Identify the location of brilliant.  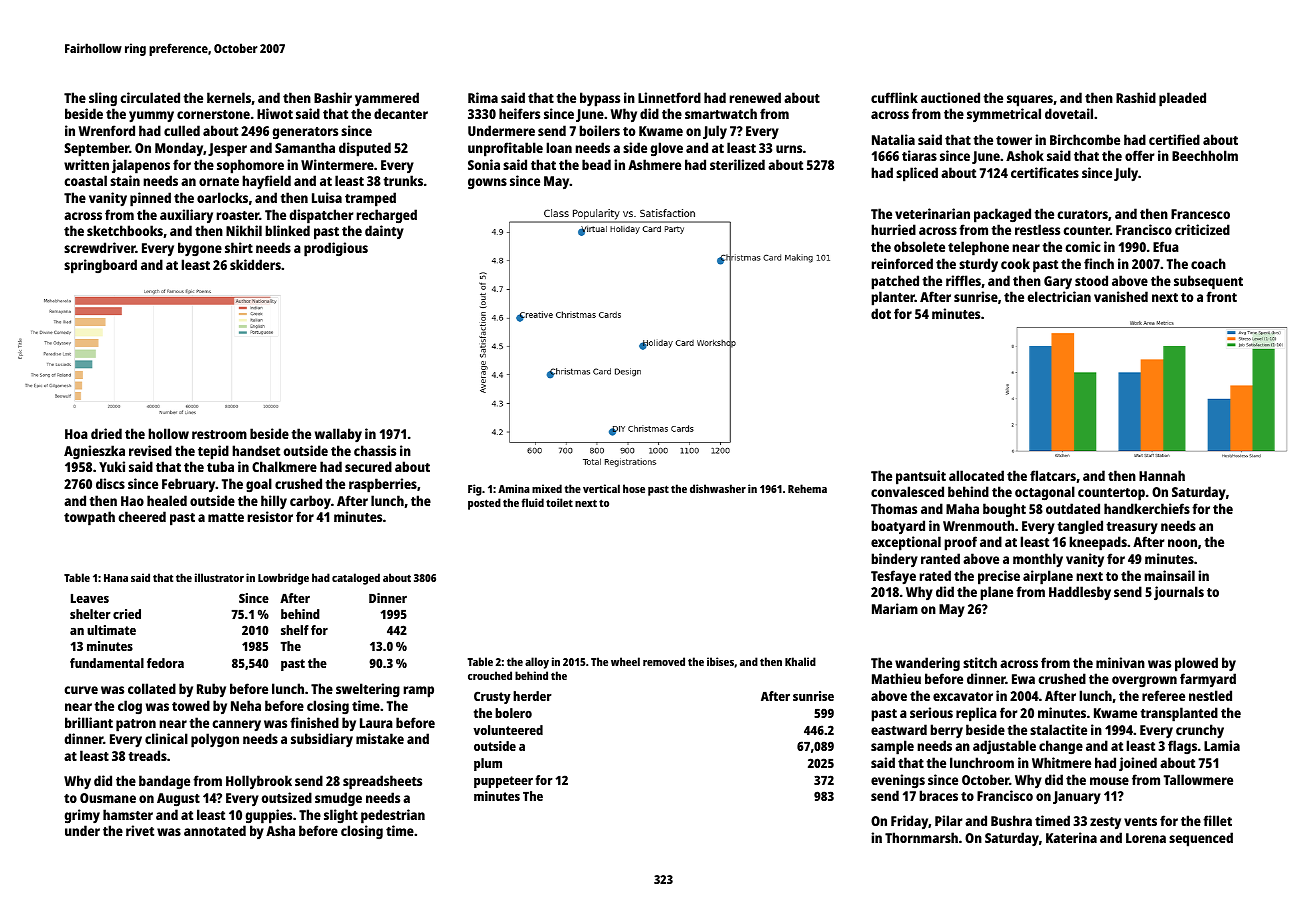
(89, 722).
